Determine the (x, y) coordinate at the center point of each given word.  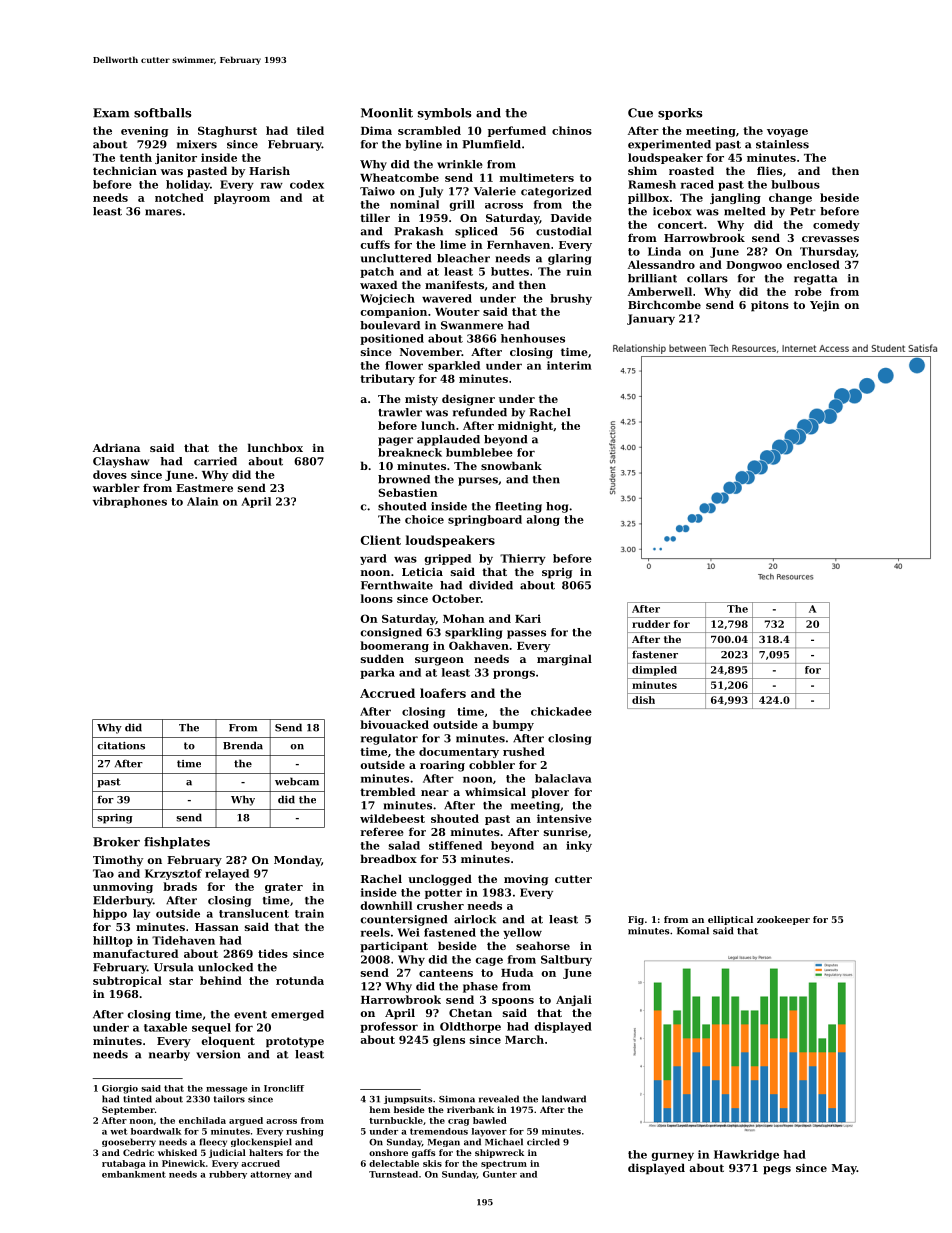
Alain (202, 501)
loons (377, 598)
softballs (163, 113)
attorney (270, 1175)
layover (489, 1132)
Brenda (243, 745)
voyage (787, 133)
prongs (514, 674)
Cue (640, 113)
